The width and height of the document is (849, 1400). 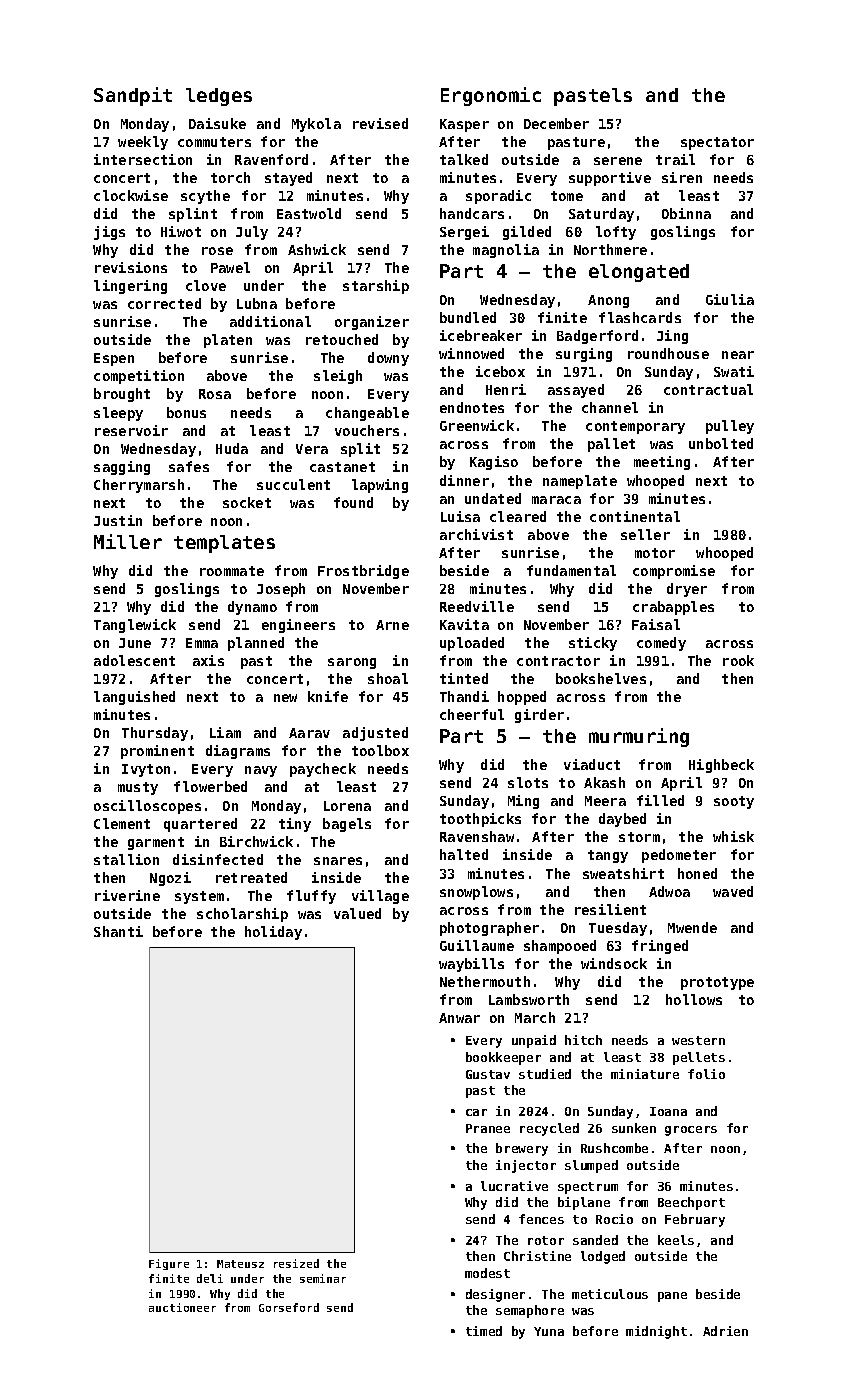 I want to click on Arne, so click(x=392, y=625).
